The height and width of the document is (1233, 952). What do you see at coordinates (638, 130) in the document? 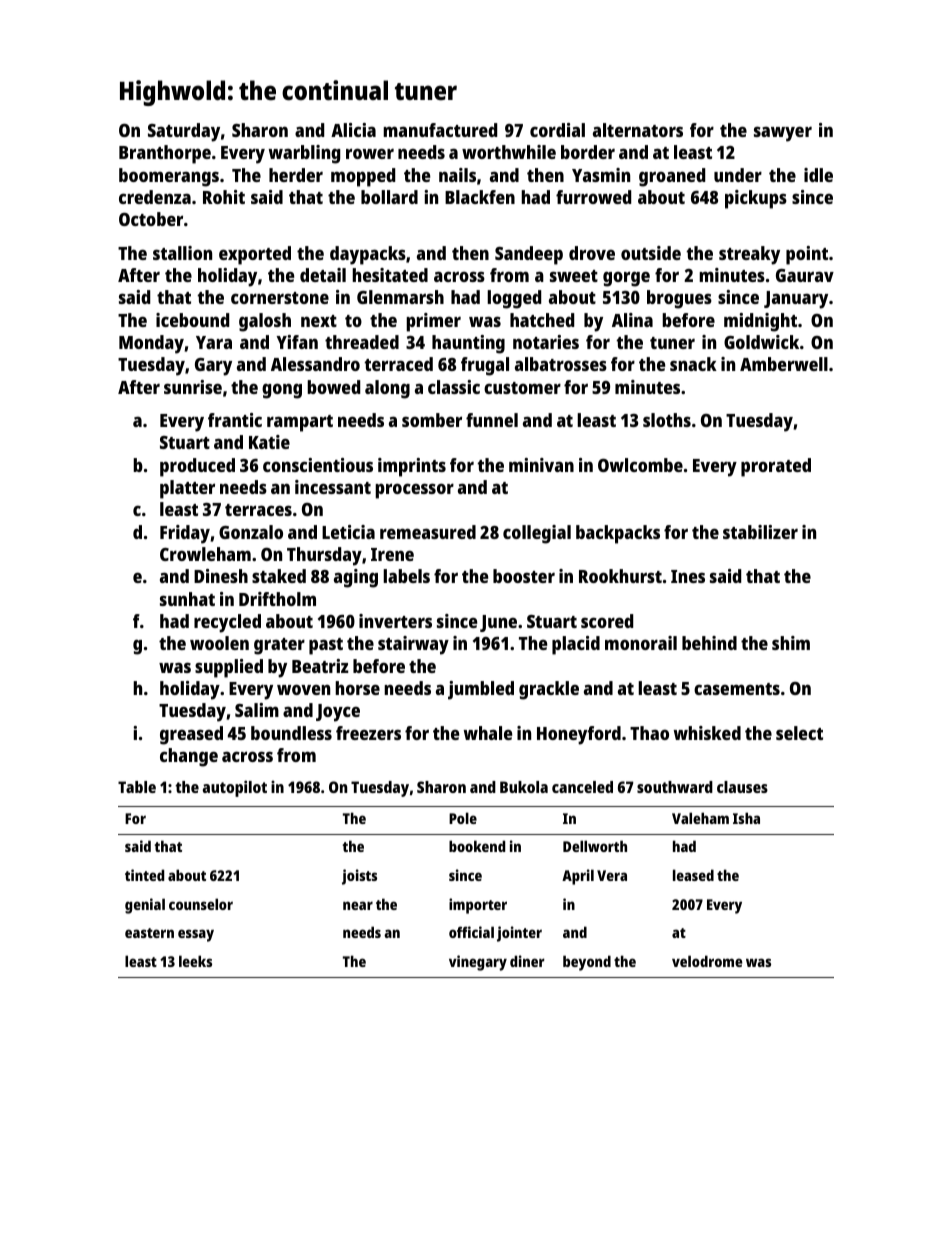
I see `alternators` at bounding box center [638, 130].
